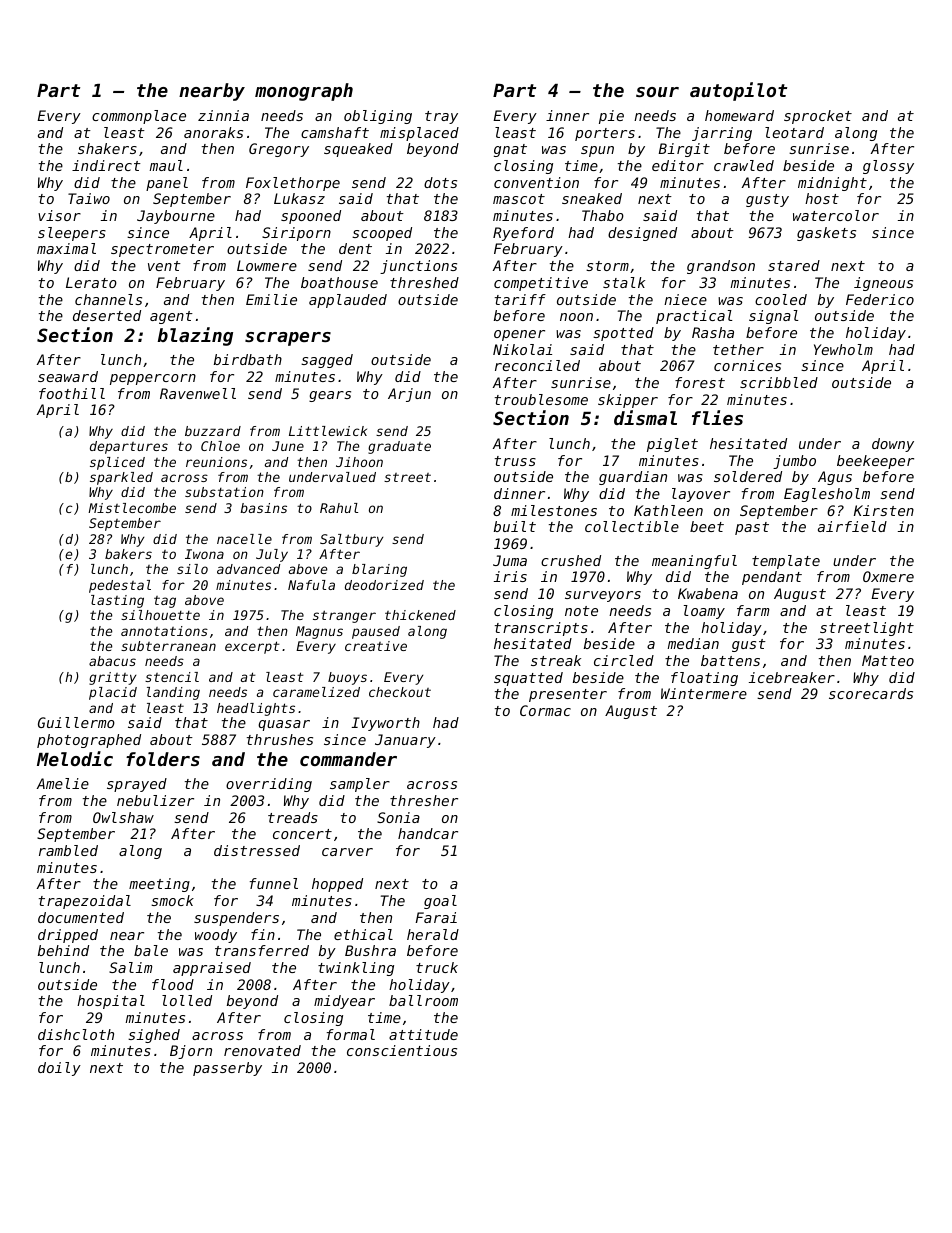 The width and height of the screenshot is (952, 1233). Describe the element at coordinates (772, 578) in the screenshot. I see `pendant` at that location.
